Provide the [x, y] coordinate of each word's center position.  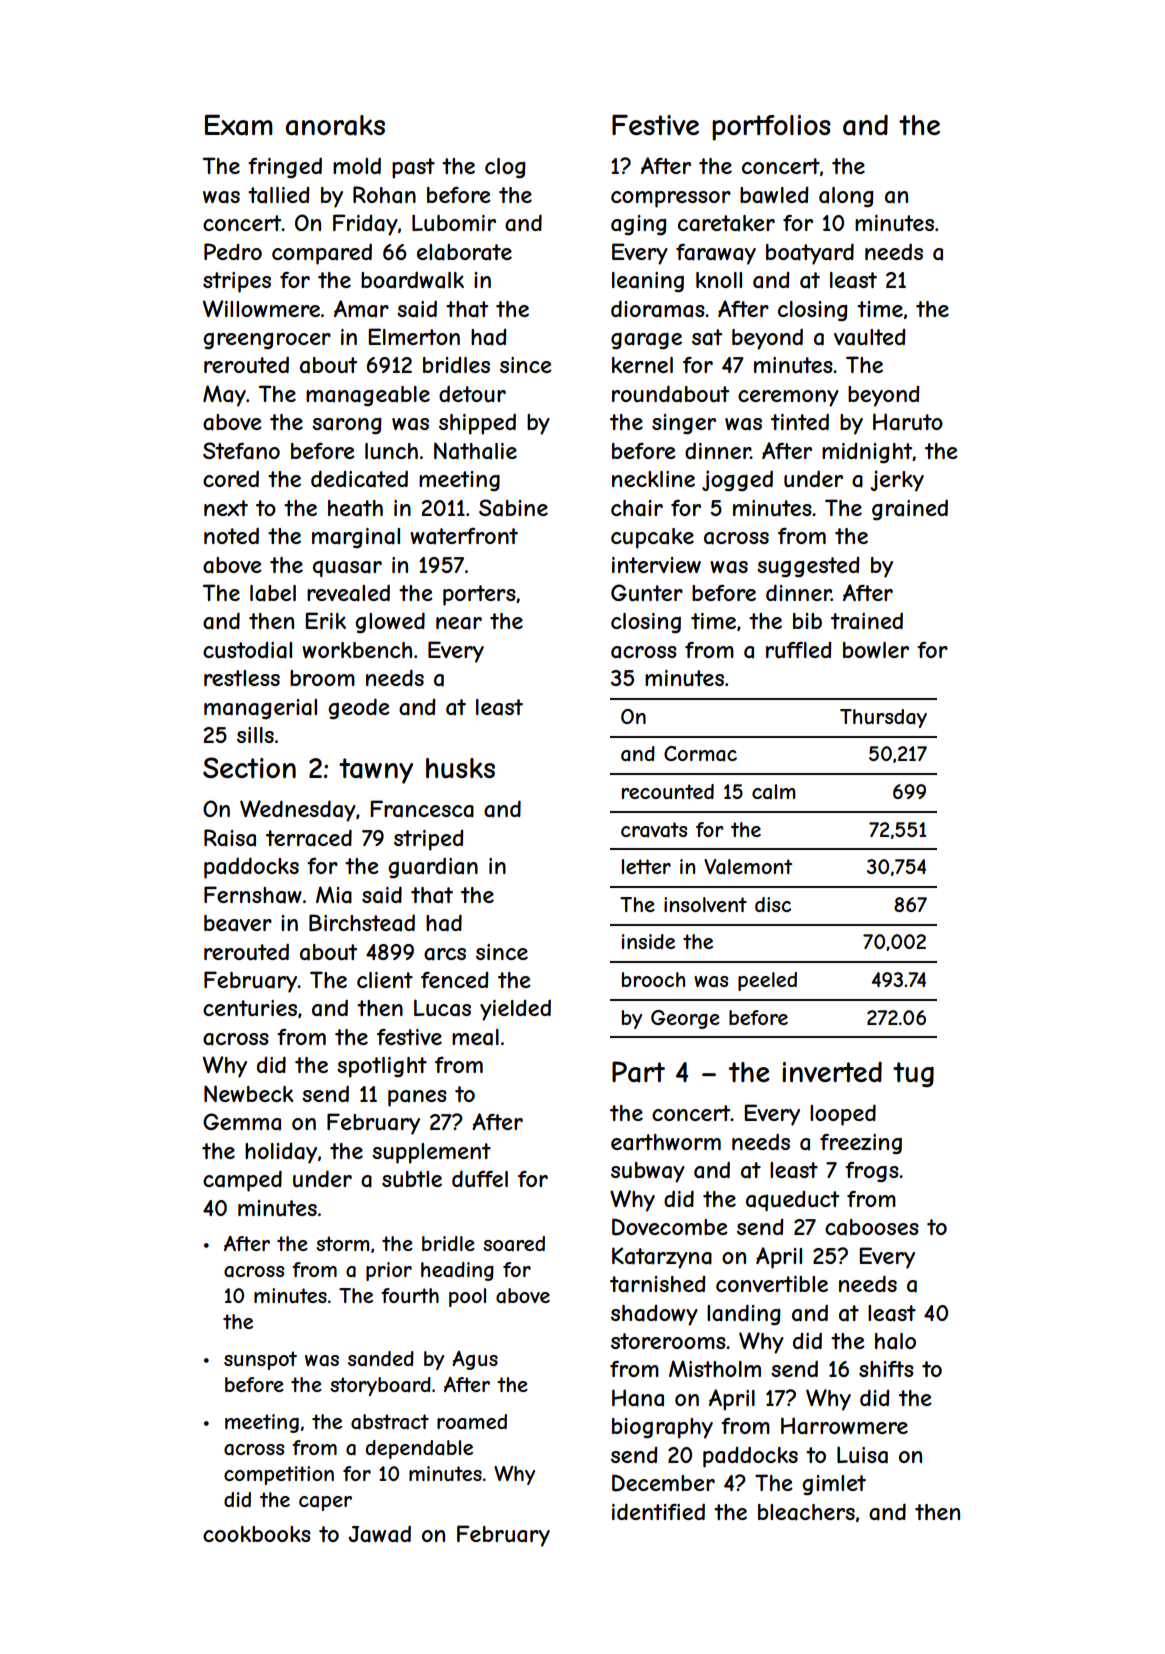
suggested [808, 567]
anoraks [335, 125]
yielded [515, 1010]
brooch [653, 979]
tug [913, 1075]
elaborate [464, 252]
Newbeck [248, 1093]
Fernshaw [253, 895]
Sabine [513, 508]
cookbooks [257, 1534]
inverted [832, 1072]
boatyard [810, 254]
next [226, 508]
